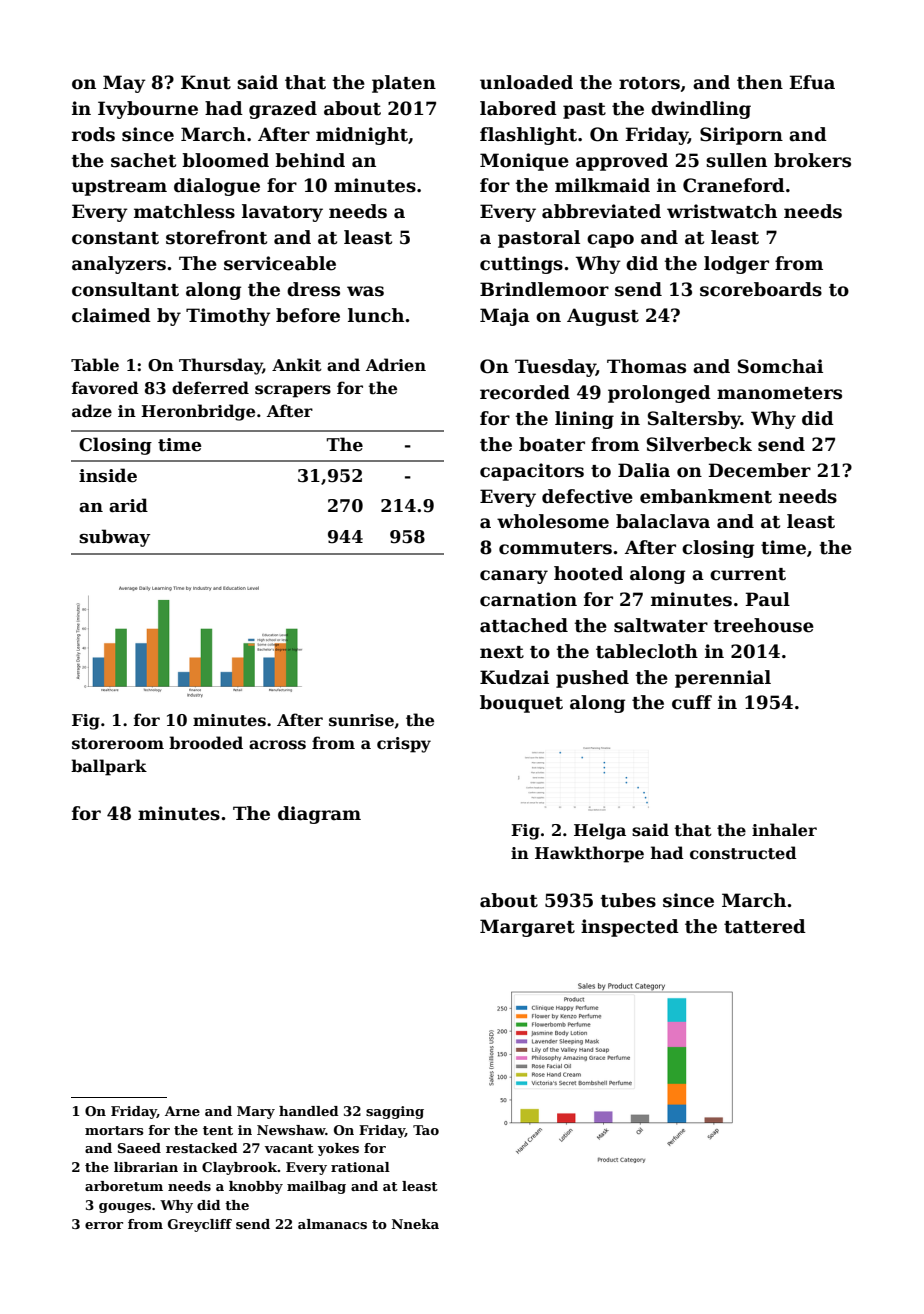  I want to click on almanacs, so click(332, 1224).
